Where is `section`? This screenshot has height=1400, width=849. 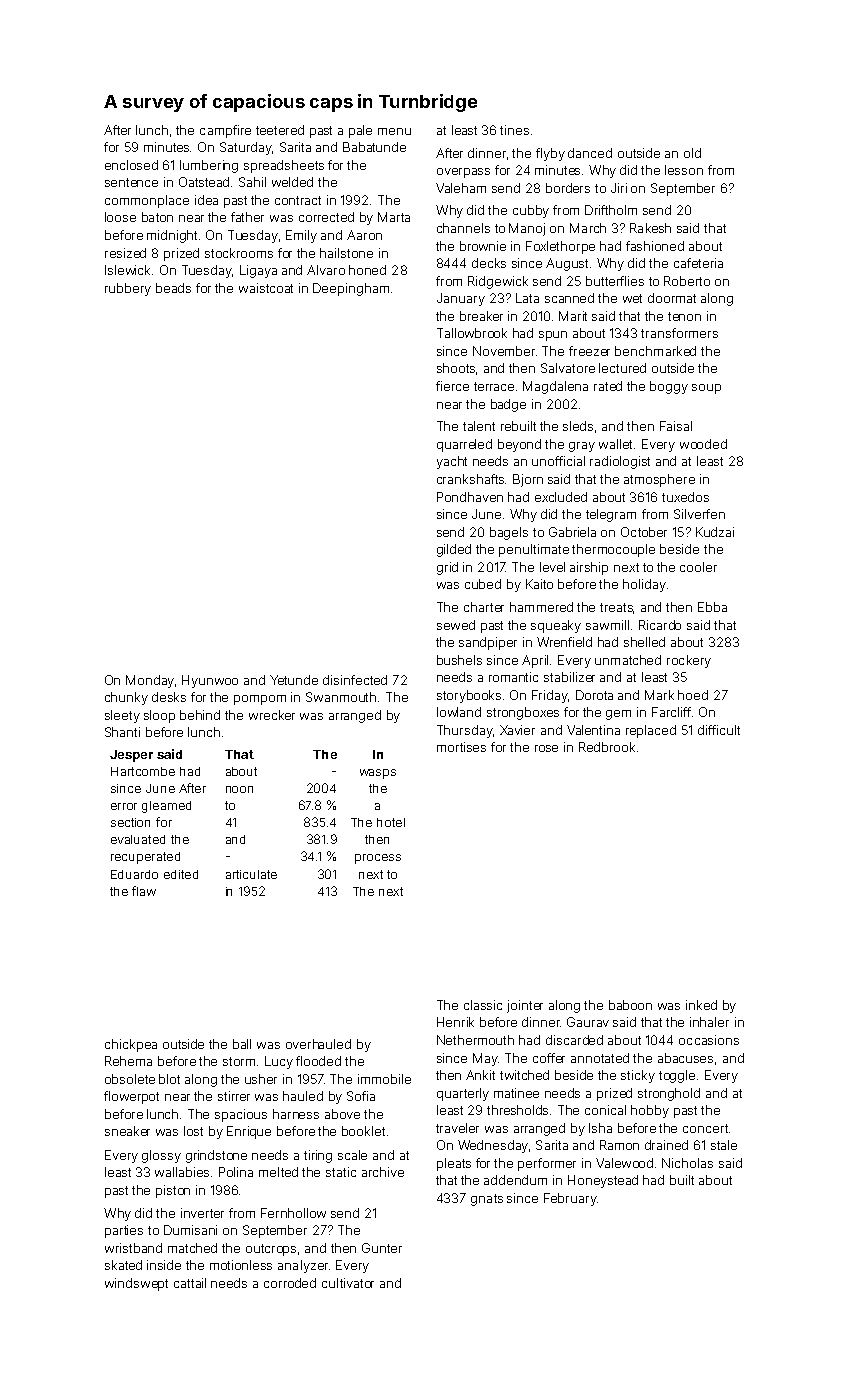
section is located at coordinates (130, 822).
